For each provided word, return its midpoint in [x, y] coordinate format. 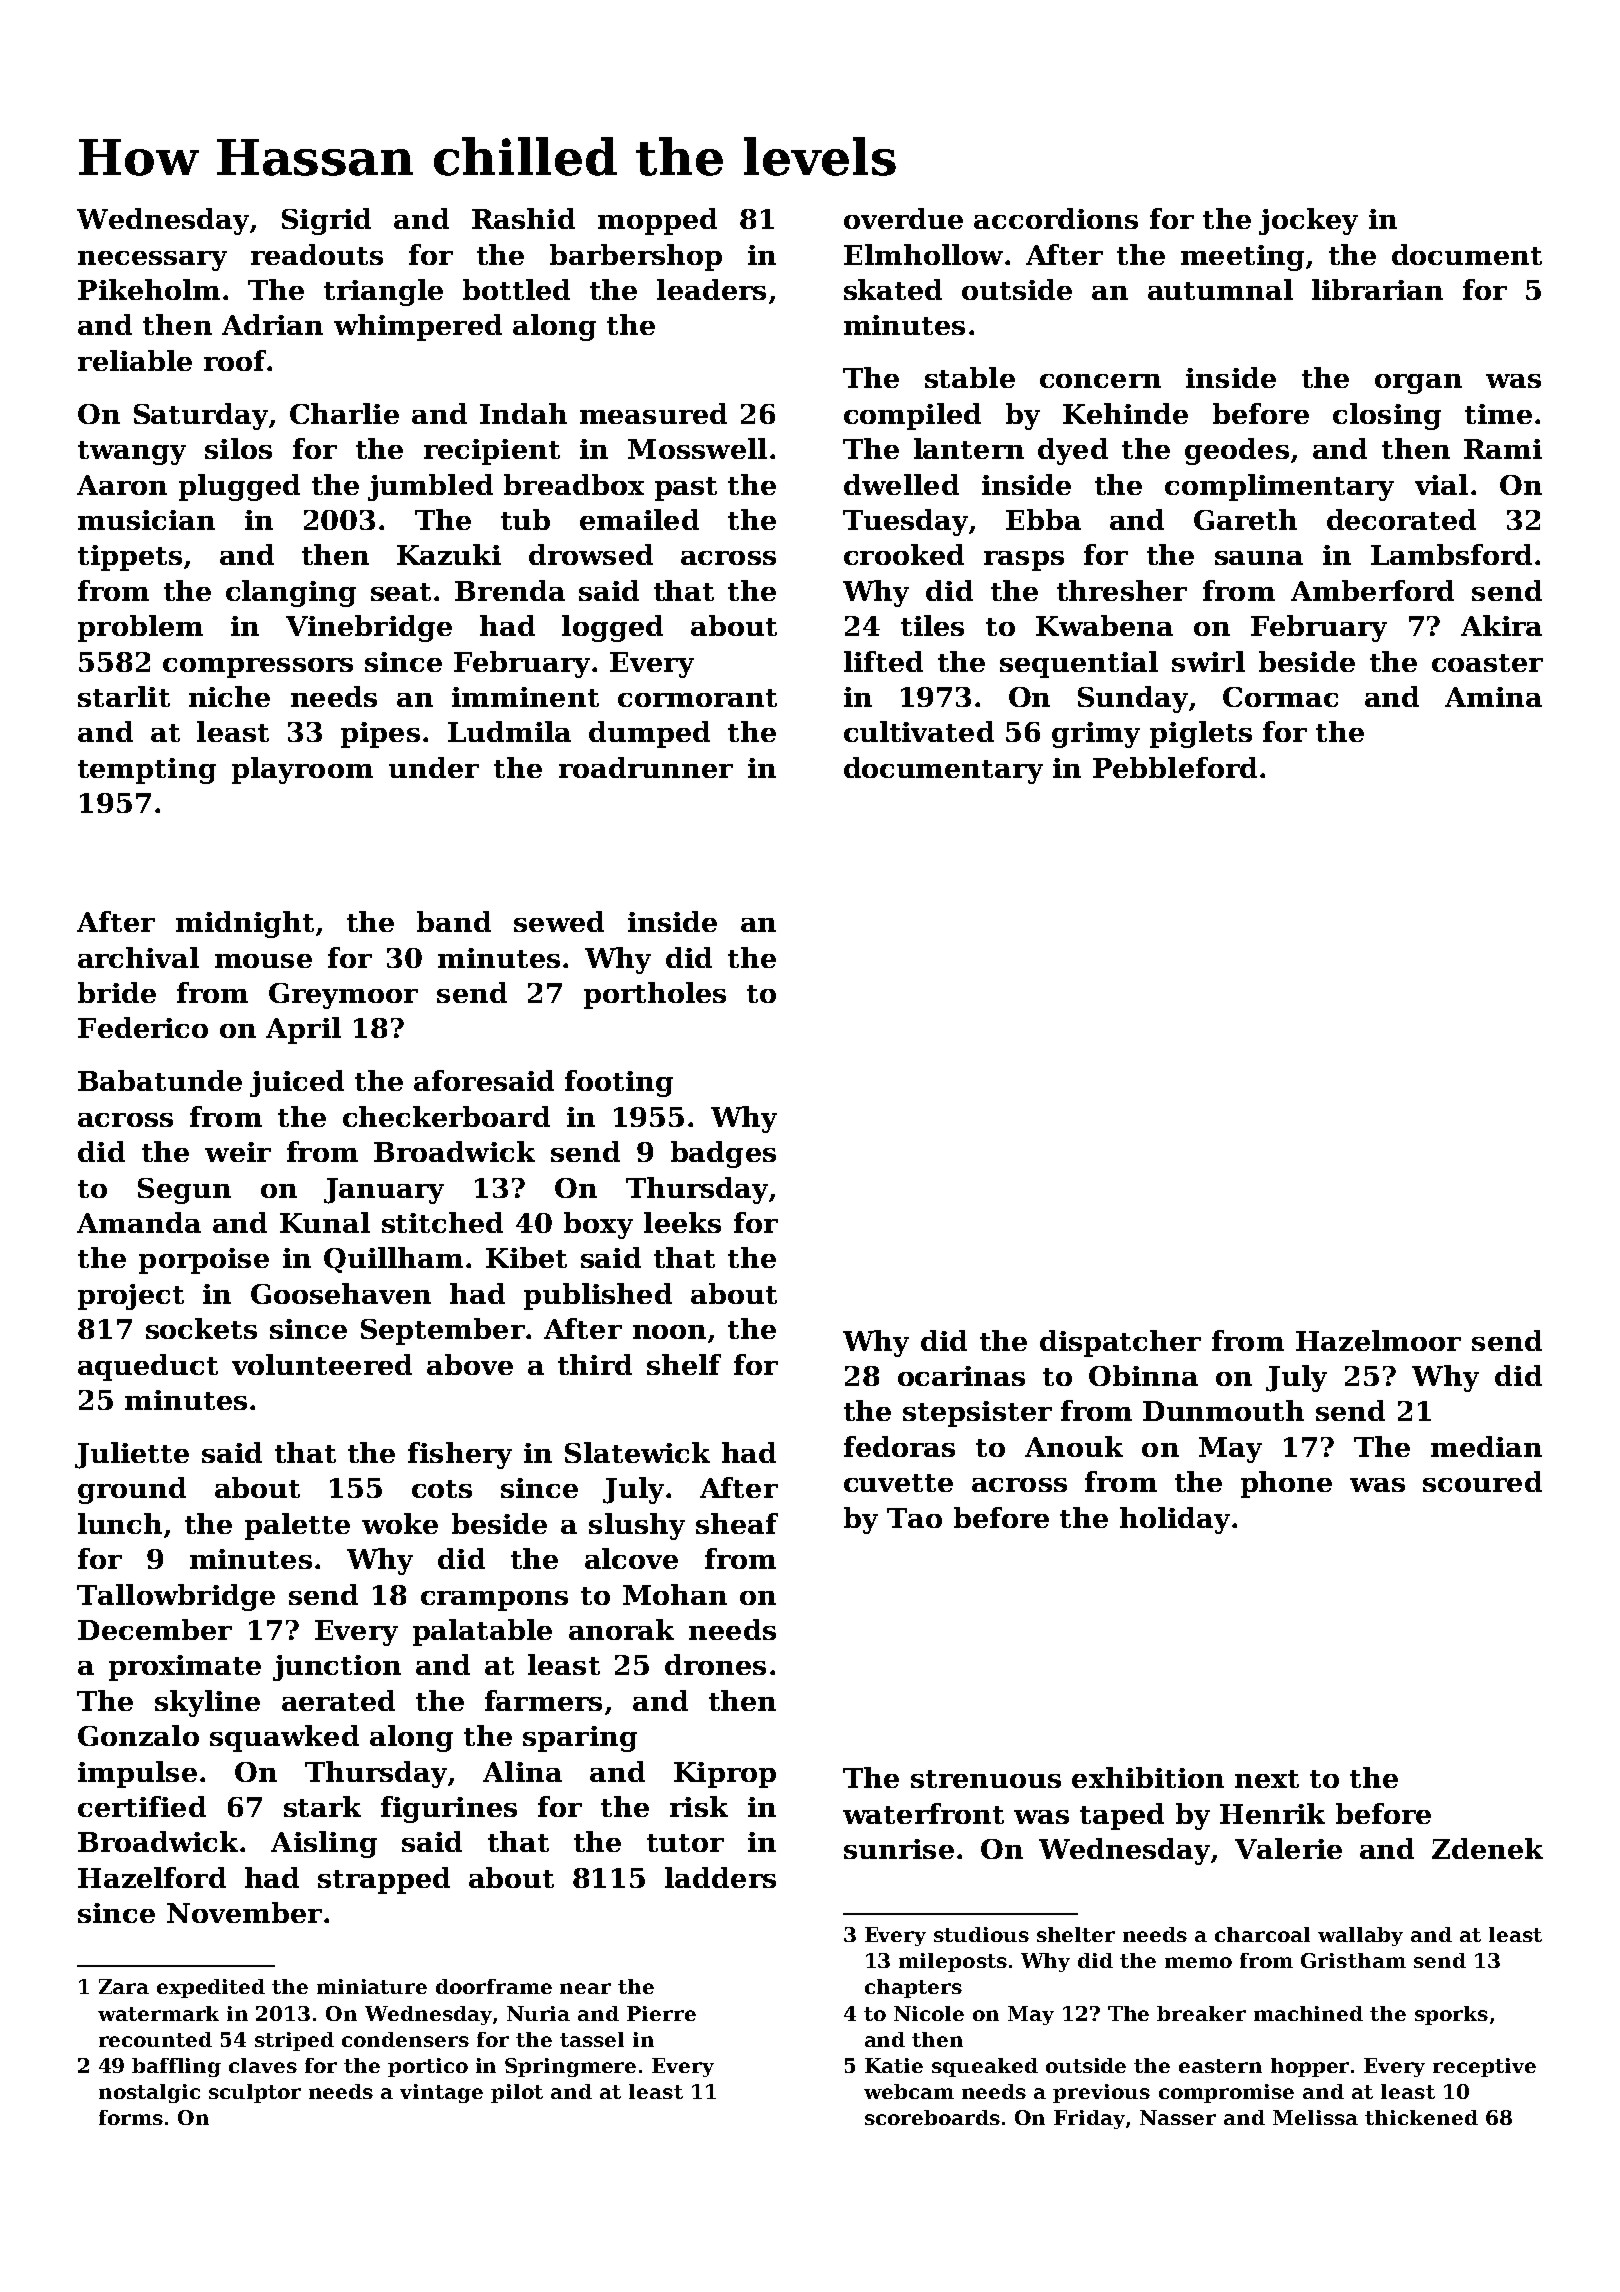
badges [723, 1154]
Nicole [929, 2013]
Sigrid [326, 221]
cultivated [919, 731]
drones [715, 1664]
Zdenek [1487, 1848]
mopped [657, 221]
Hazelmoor [1378, 1340]
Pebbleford [1175, 767]
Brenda [510, 590]
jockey [1308, 221]
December [155, 1629]
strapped [384, 1880]
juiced [297, 1083]
